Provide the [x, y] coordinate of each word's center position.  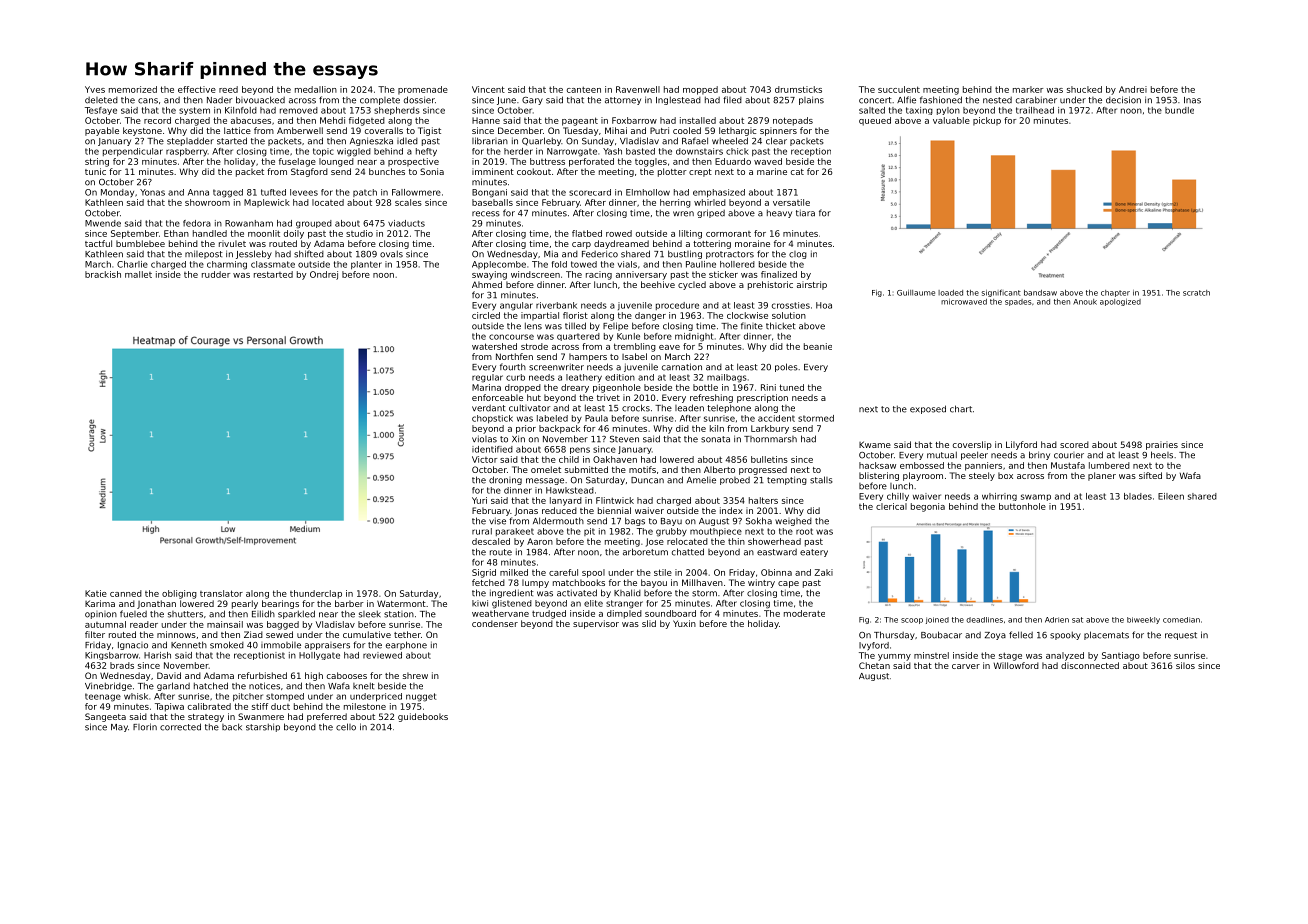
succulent [899, 89]
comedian [1181, 620]
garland [173, 686]
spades [1018, 302]
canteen [584, 89]
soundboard [670, 613]
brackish [103, 274]
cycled [692, 285]
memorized [133, 89]
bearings [280, 604]
